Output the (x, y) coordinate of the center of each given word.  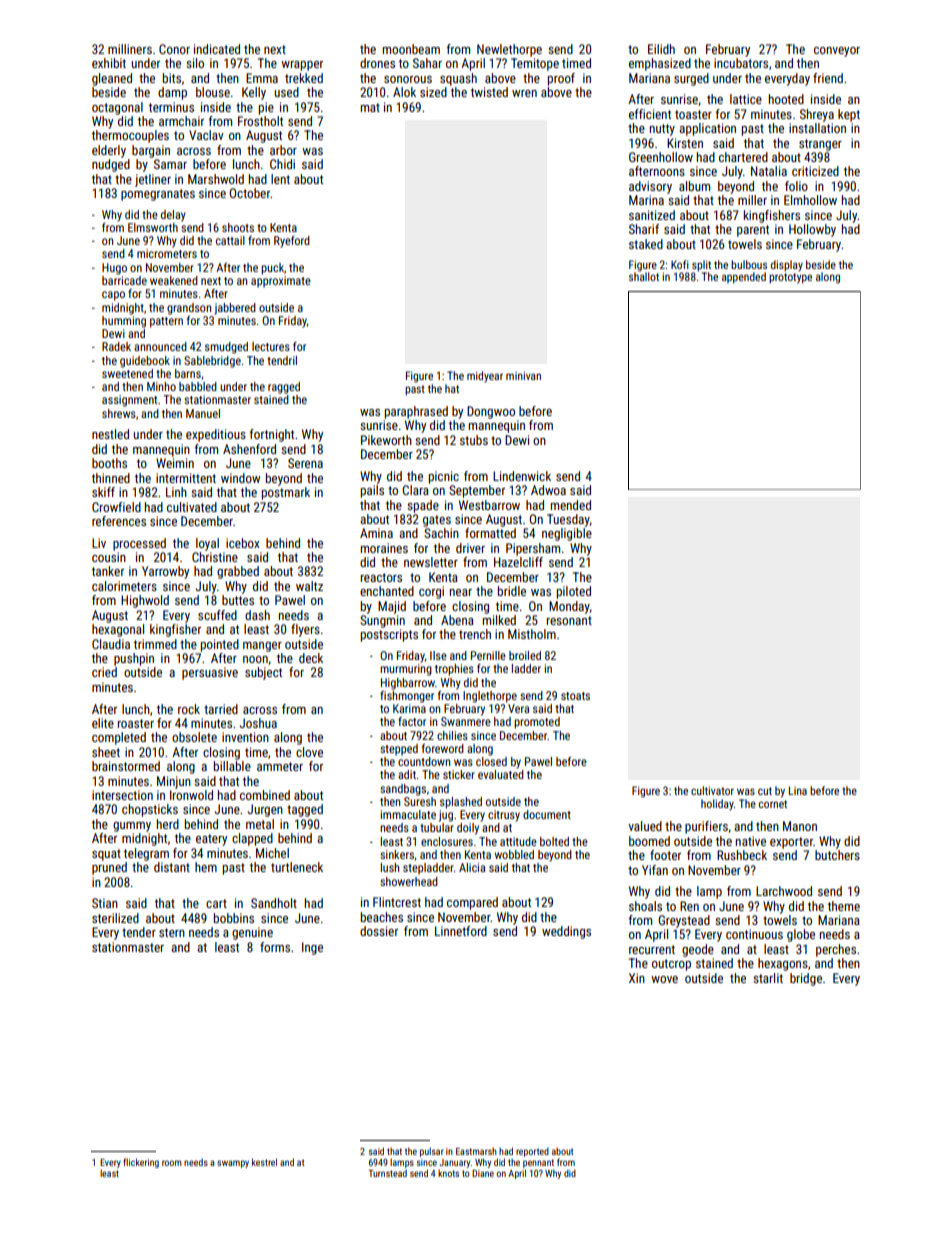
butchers (837, 855)
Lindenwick (522, 476)
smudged (226, 348)
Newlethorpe (509, 50)
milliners (130, 49)
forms (275, 947)
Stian (105, 903)
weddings (566, 932)
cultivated (192, 507)
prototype (790, 278)
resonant (569, 620)
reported (532, 1152)
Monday (569, 607)
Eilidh (661, 49)
